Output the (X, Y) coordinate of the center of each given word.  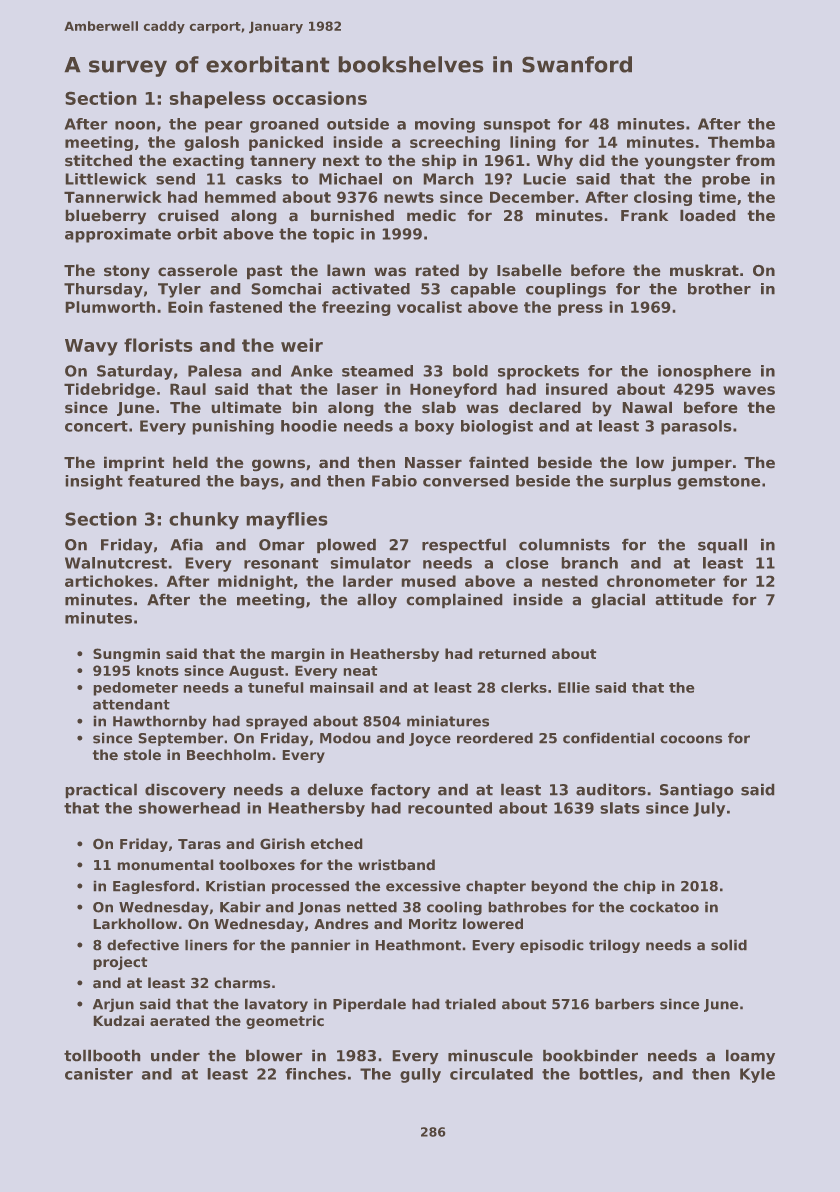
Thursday (103, 290)
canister (99, 1074)
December (532, 197)
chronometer (661, 581)
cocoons (691, 739)
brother (719, 289)
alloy (377, 601)
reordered (495, 738)
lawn (346, 270)
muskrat (704, 270)
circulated (491, 1074)
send (175, 179)
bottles (608, 1074)
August (256, 672)
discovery (185, 791)
